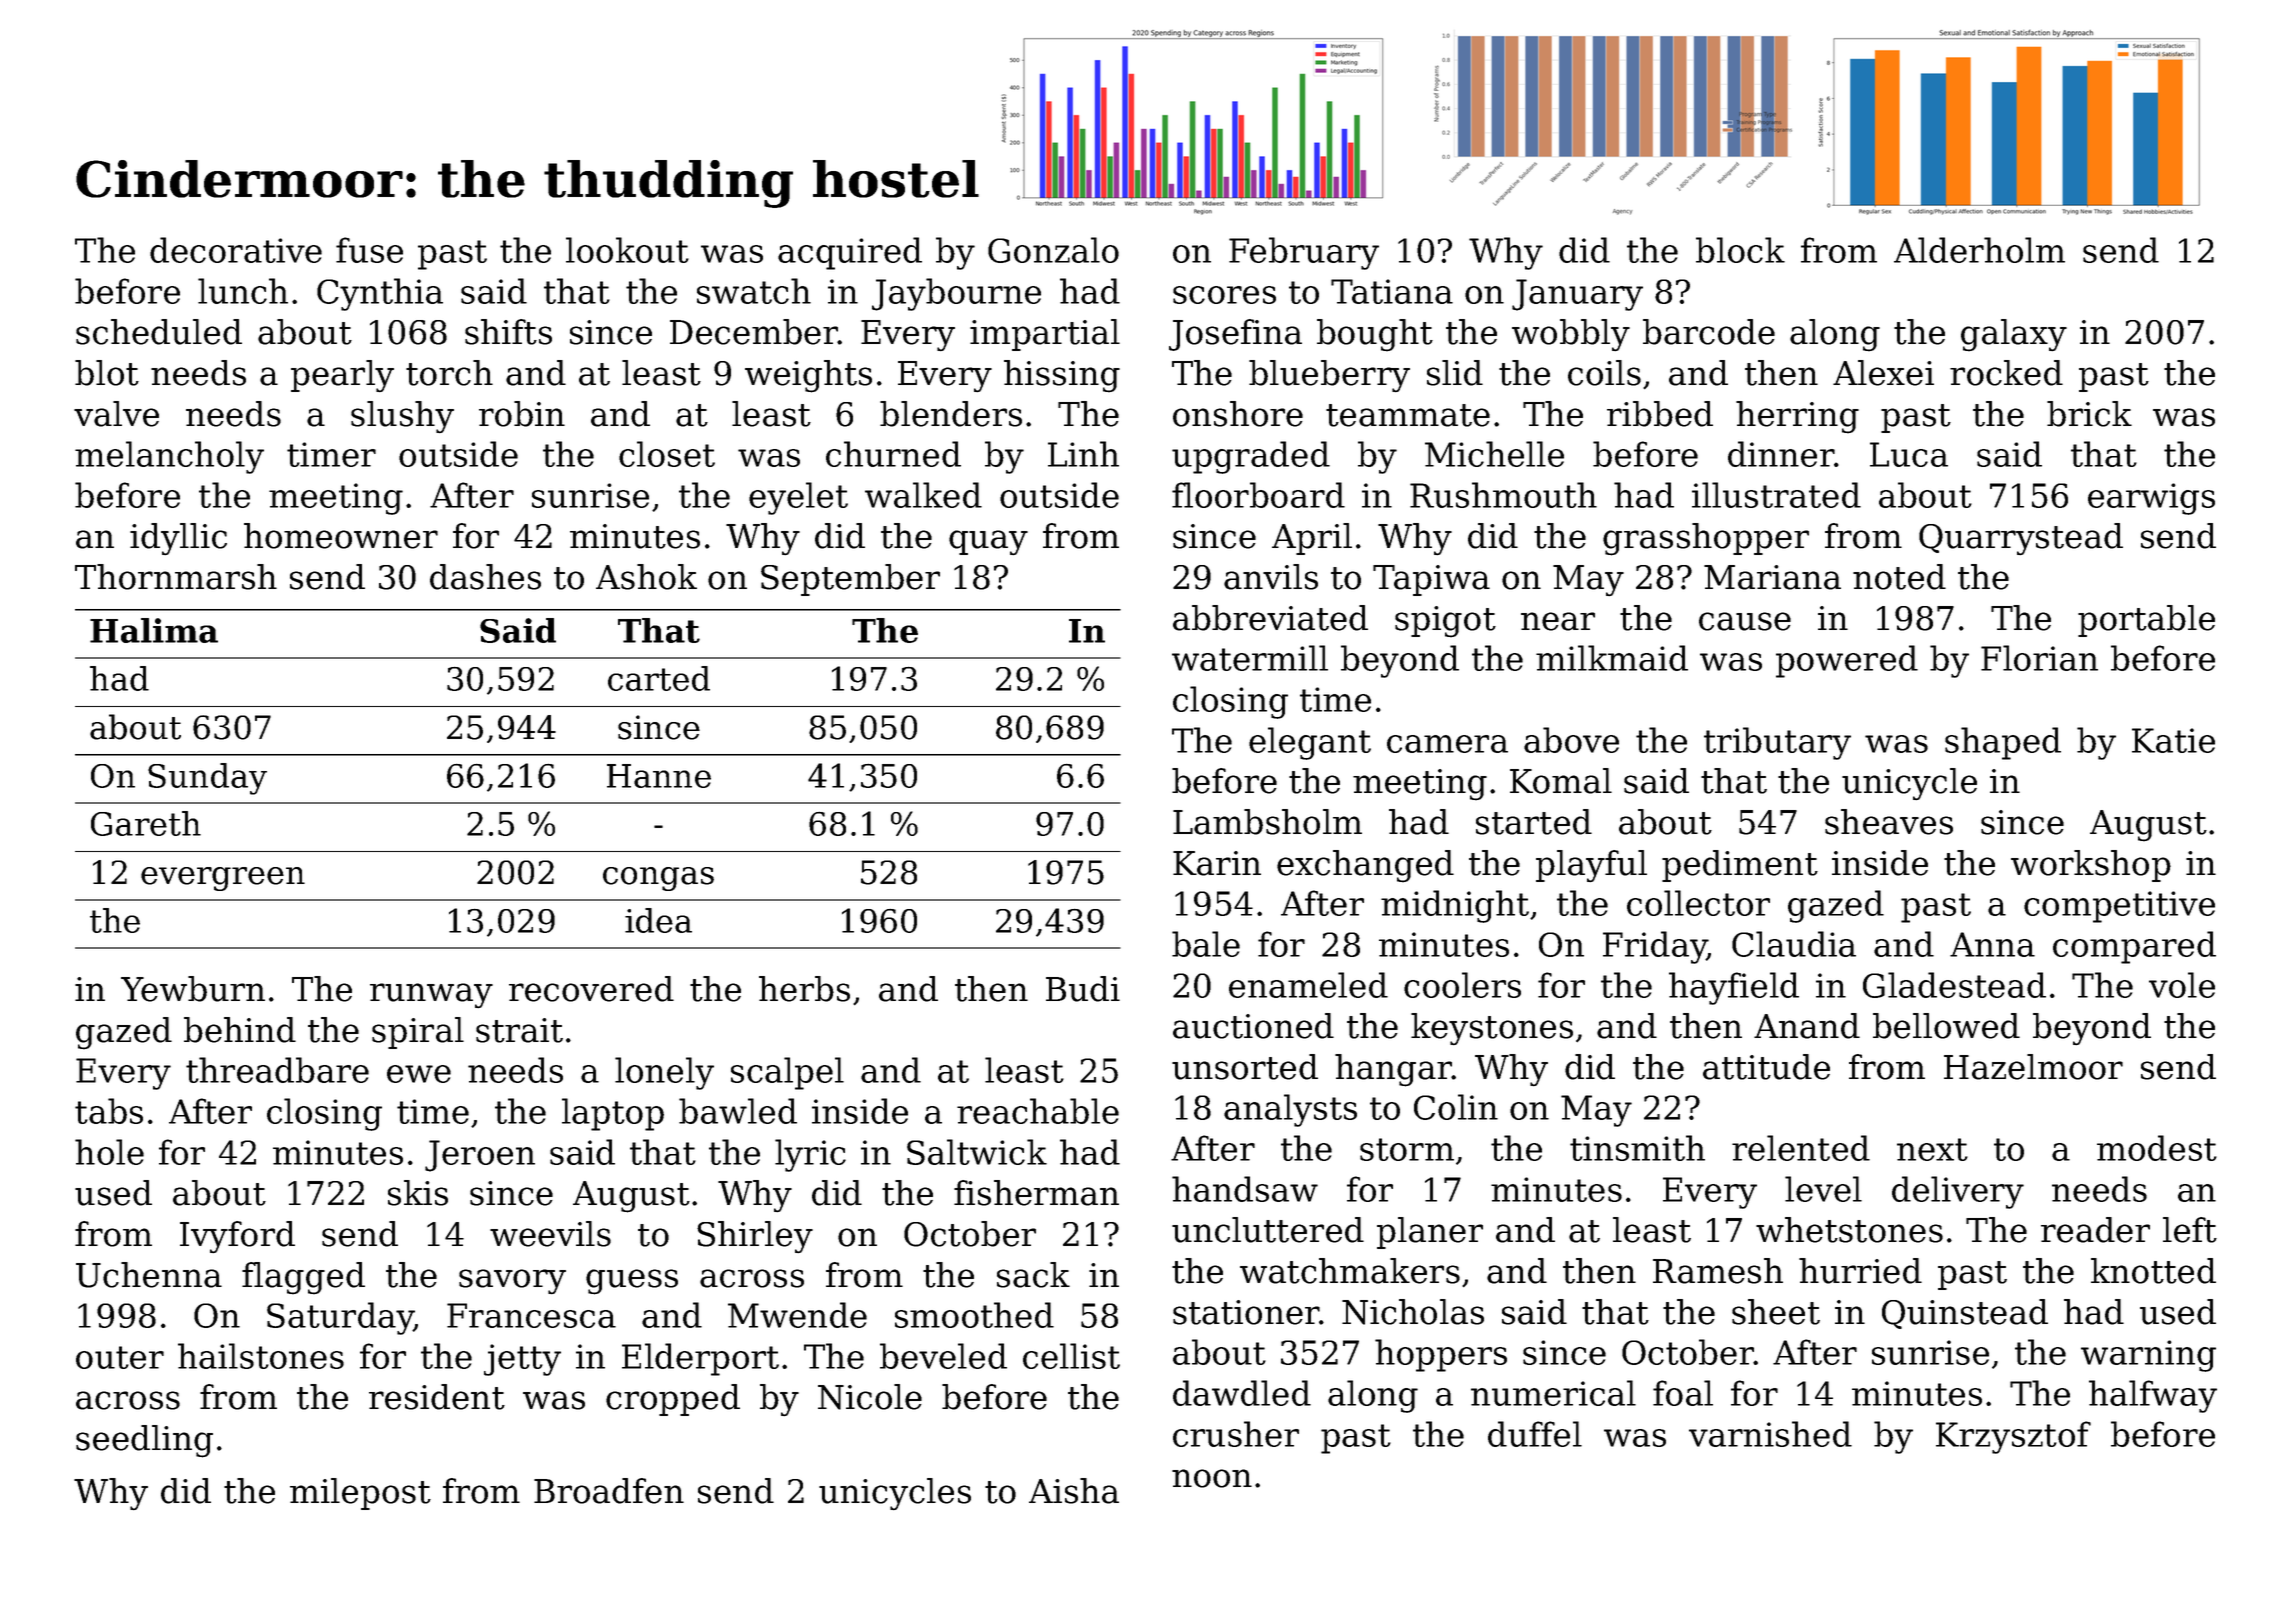 This image has width=2292, height=1620. Describe the element at coordinates (236, 250) in the image. I see `decorative` at that location.
